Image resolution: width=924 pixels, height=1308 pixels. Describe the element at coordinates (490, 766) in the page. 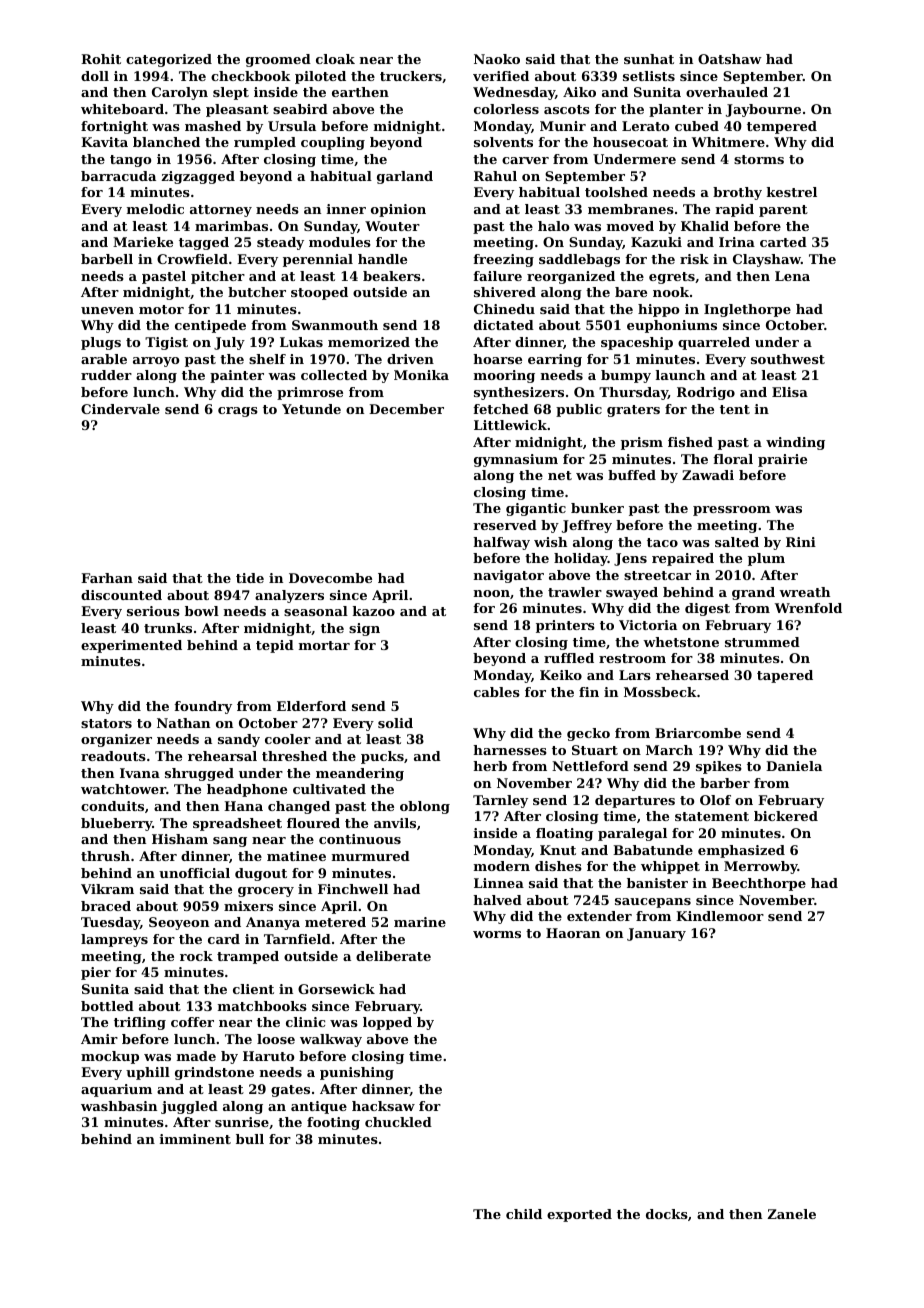

I see `herb` at that location.
